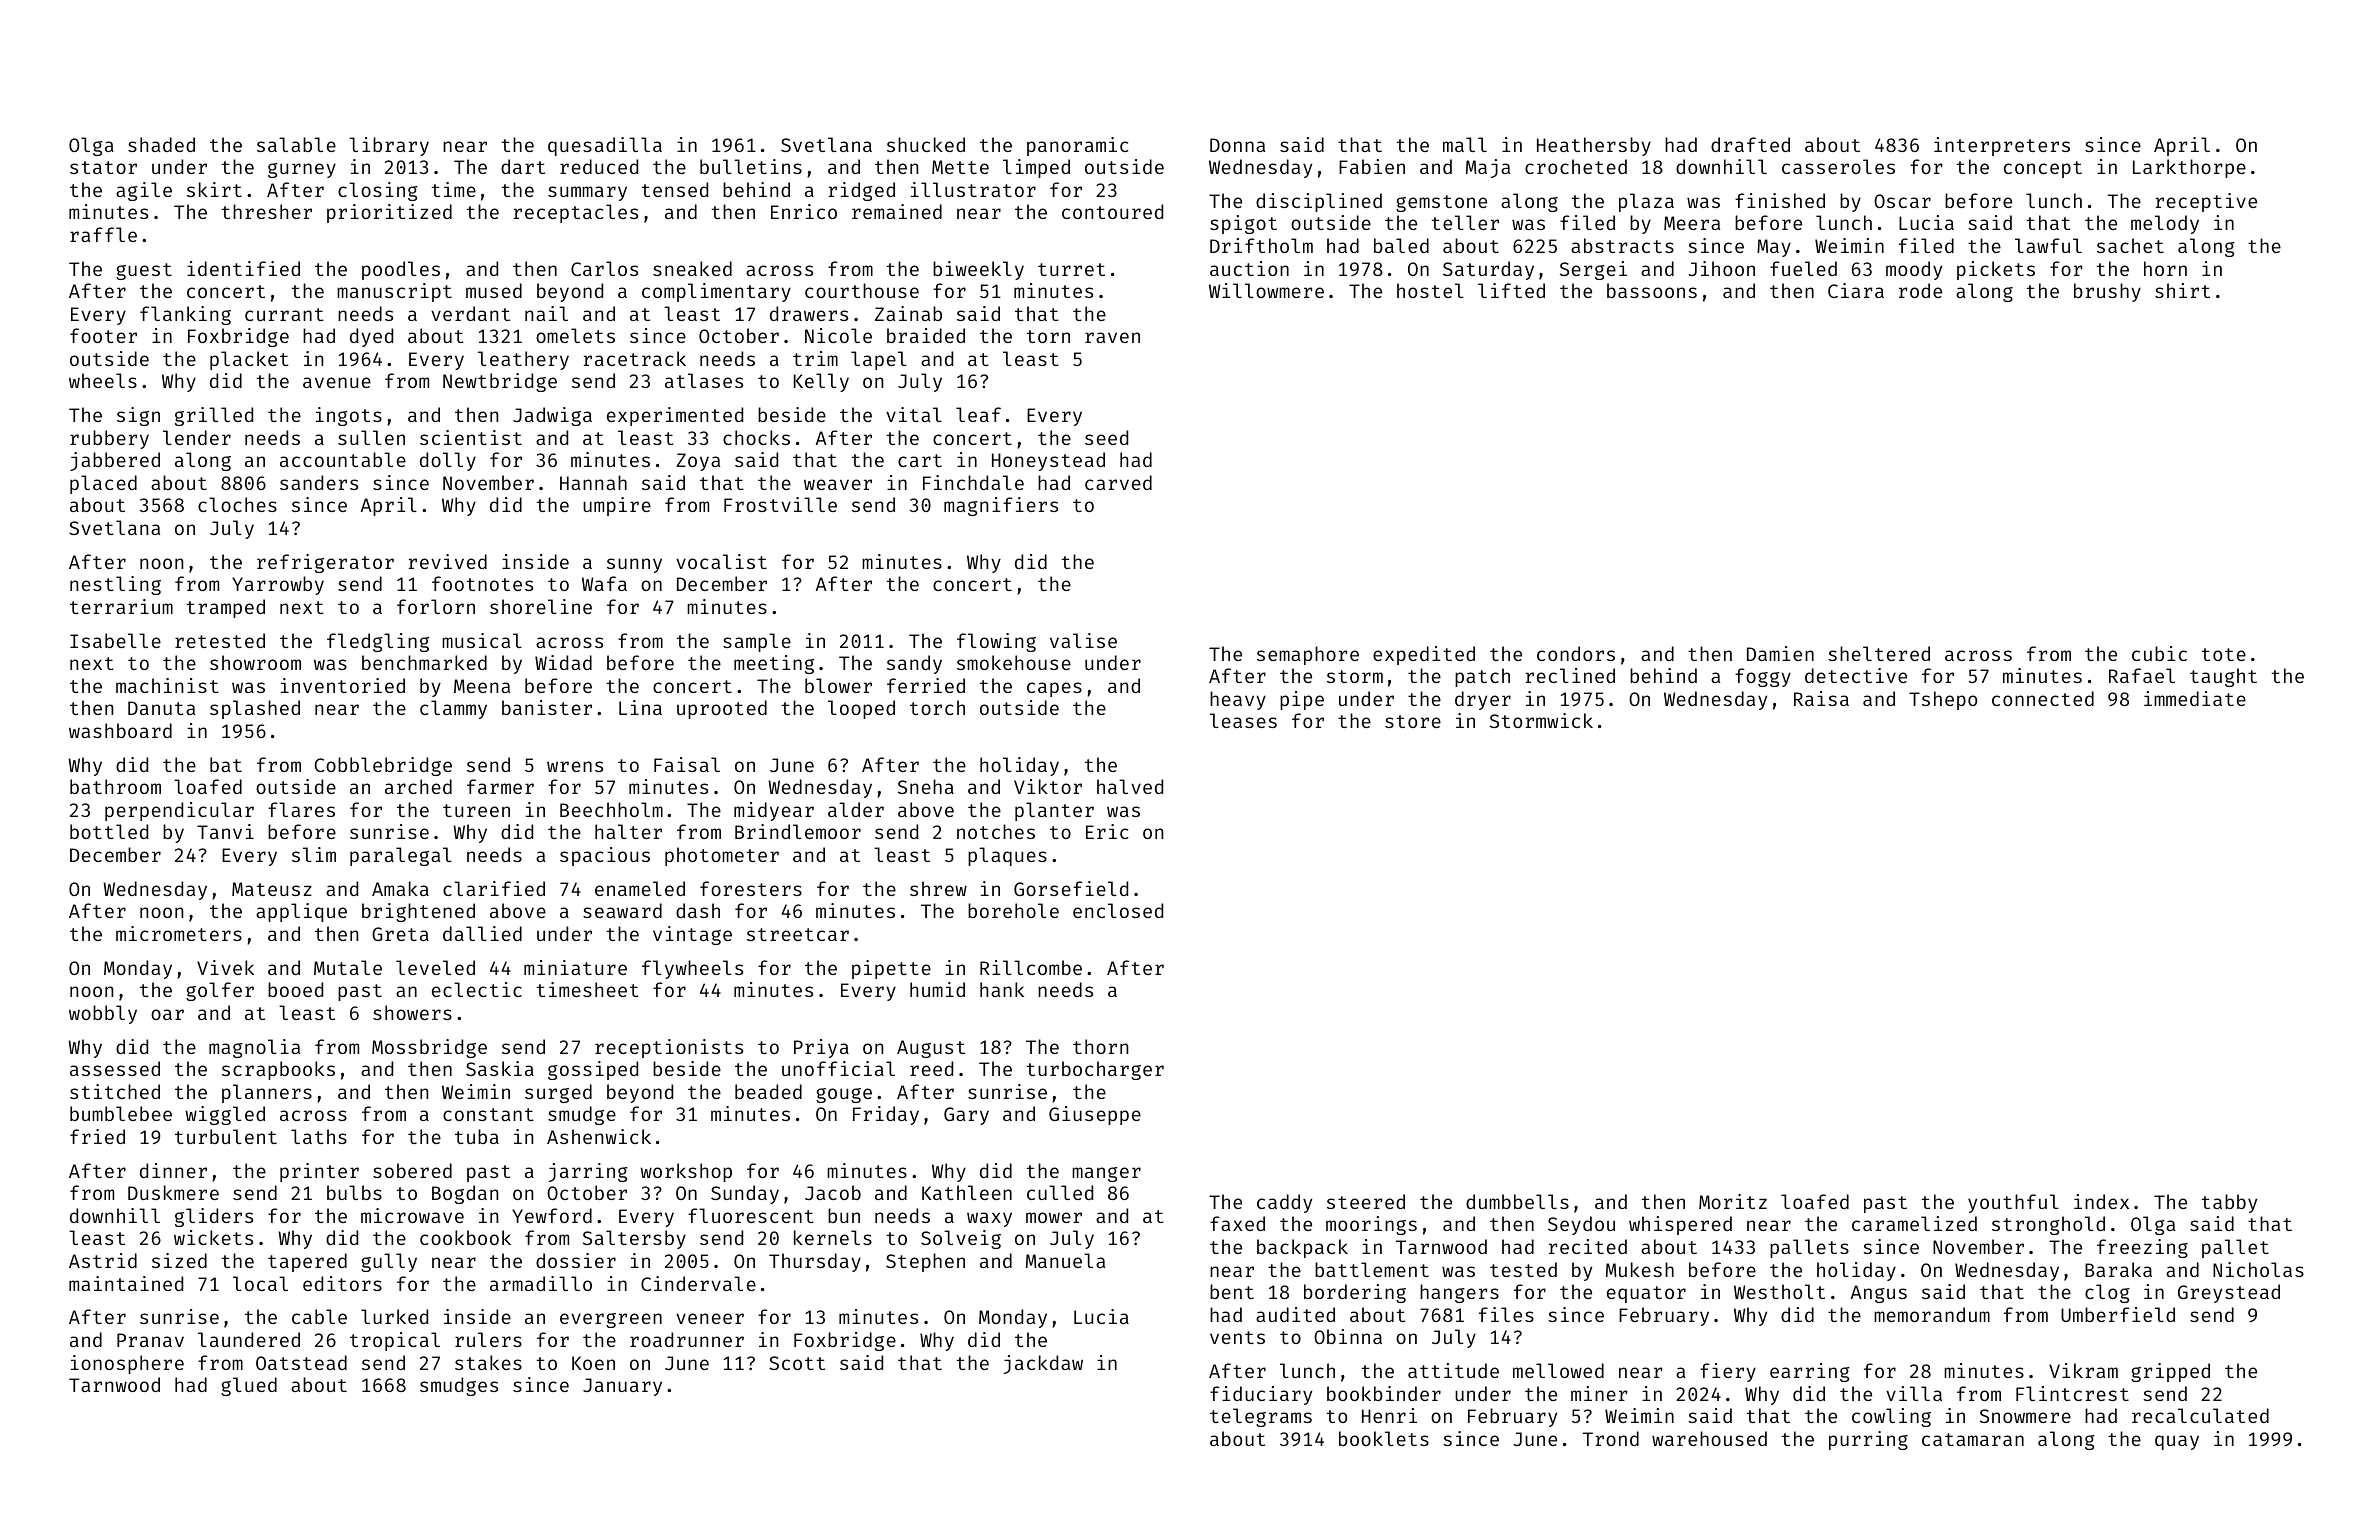 Image resolution: width=2380 pixels, height=1540 pixels. What do you see at coordinates (2002, 146) in the image?
I see `interpreters` at bounding box center [2002, 146].
